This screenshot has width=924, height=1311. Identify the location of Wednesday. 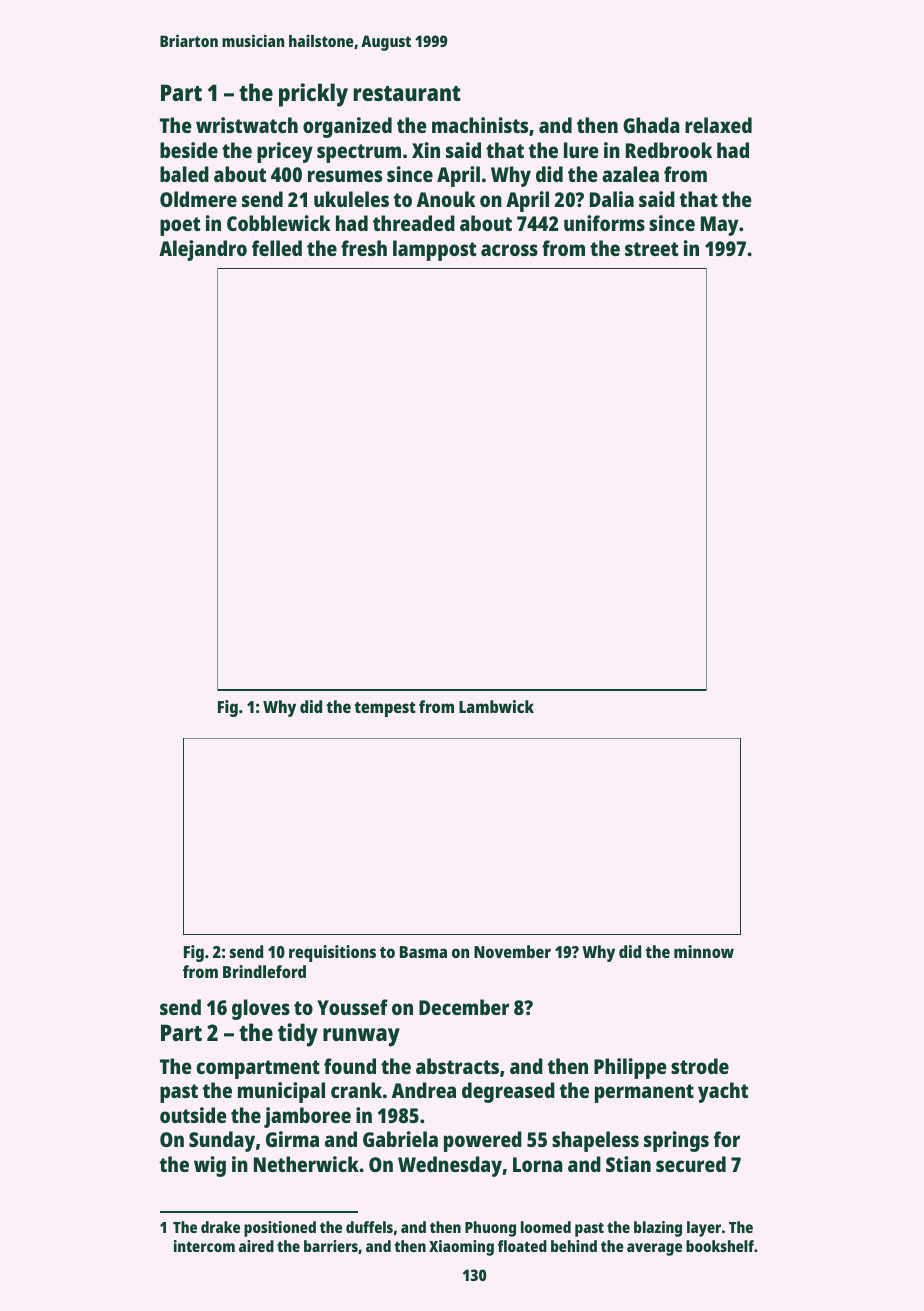
(450, 1166).
